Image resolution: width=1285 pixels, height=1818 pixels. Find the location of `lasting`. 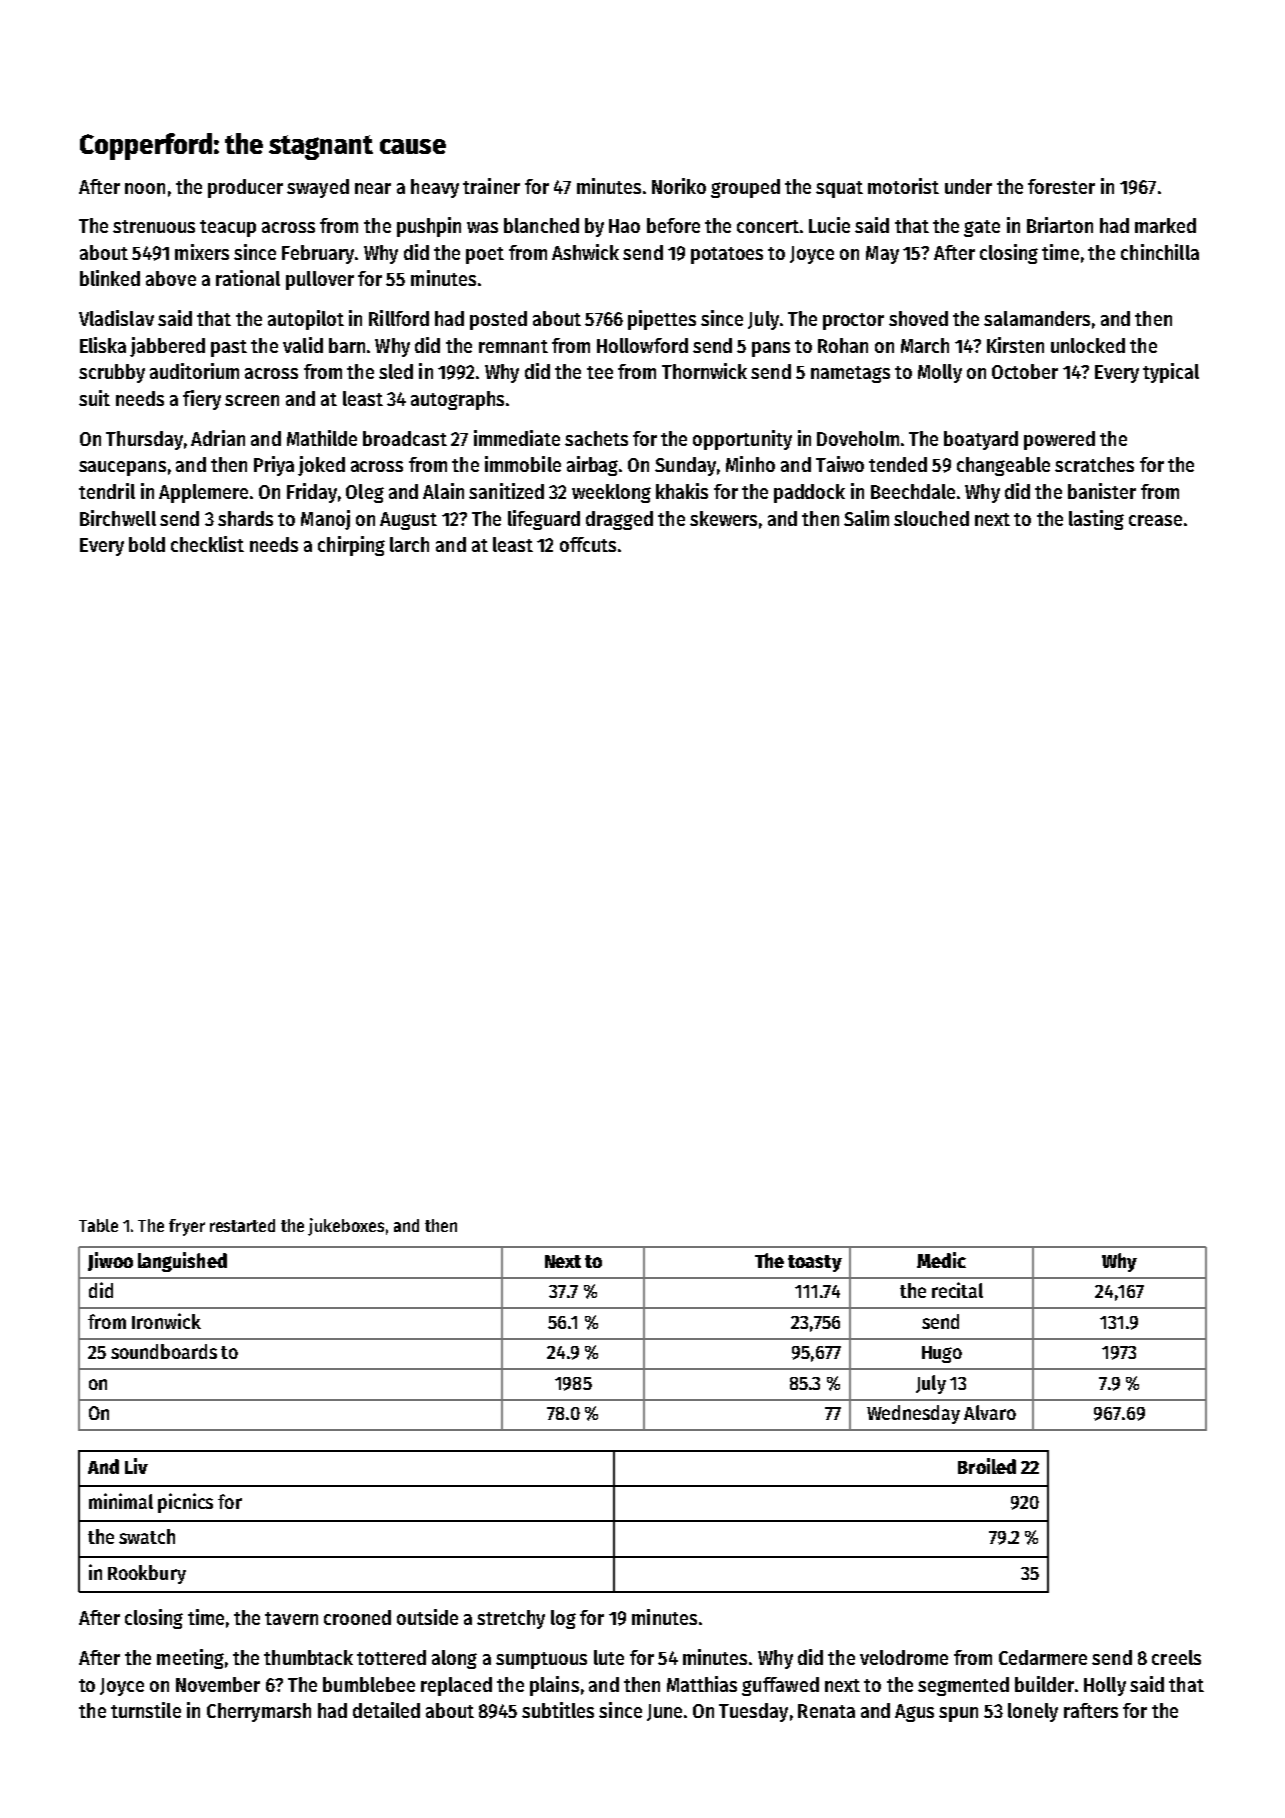

lasting is located at coordinates (1096, 520).
